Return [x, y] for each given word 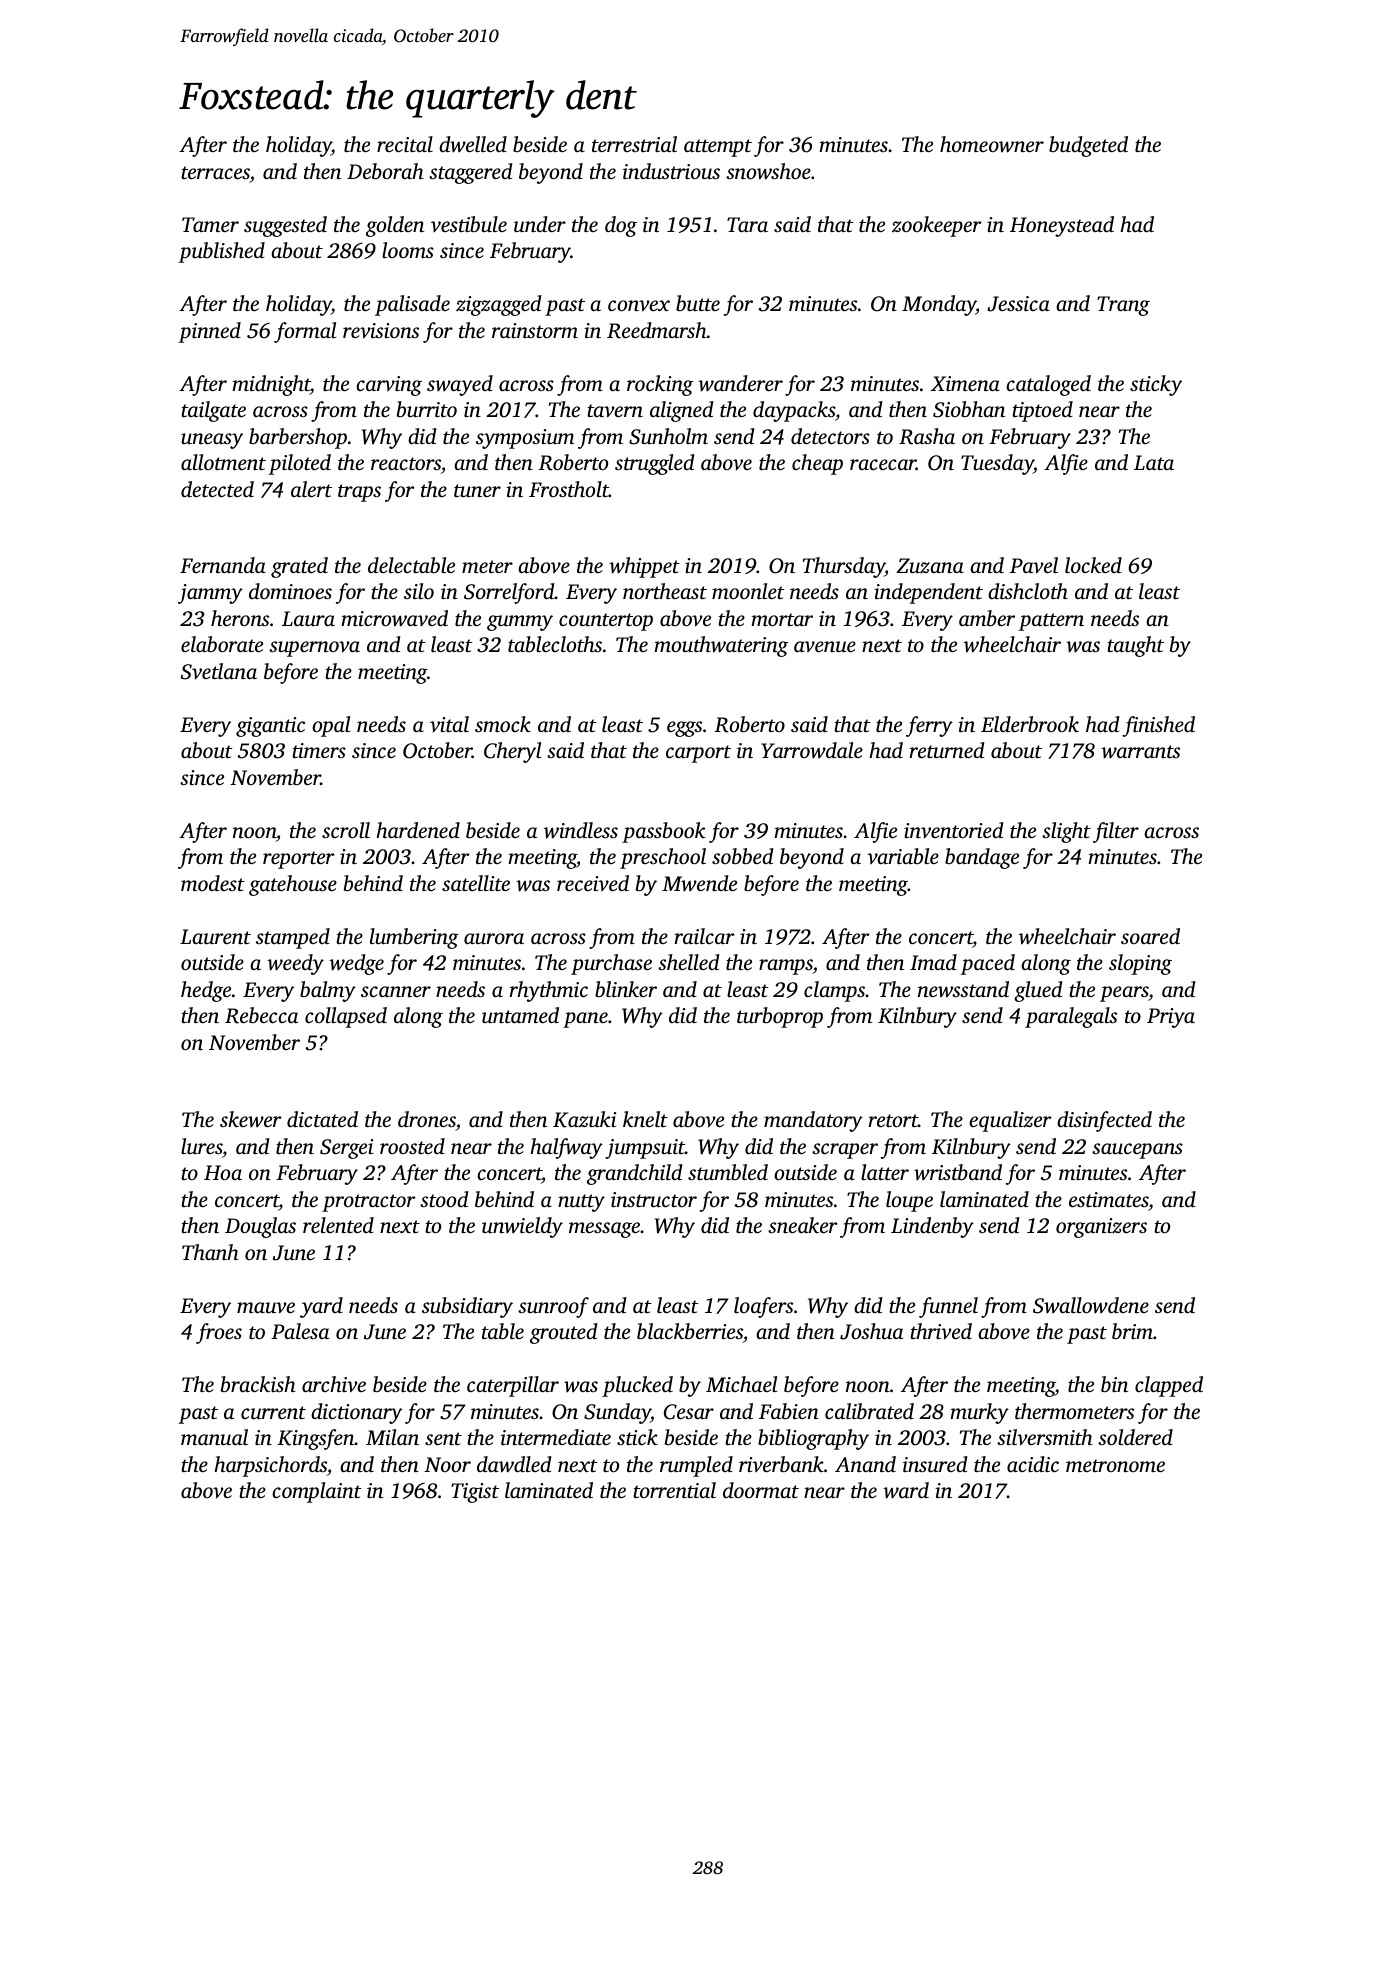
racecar [883, 464]
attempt [718, 148]
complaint [317, 1492]
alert [311, 489]
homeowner [992, 144]
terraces [215, 172]
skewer [251, 1119]
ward [906, 1490]
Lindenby [932, 1227]
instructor [654, 1199]
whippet [644, 567]
